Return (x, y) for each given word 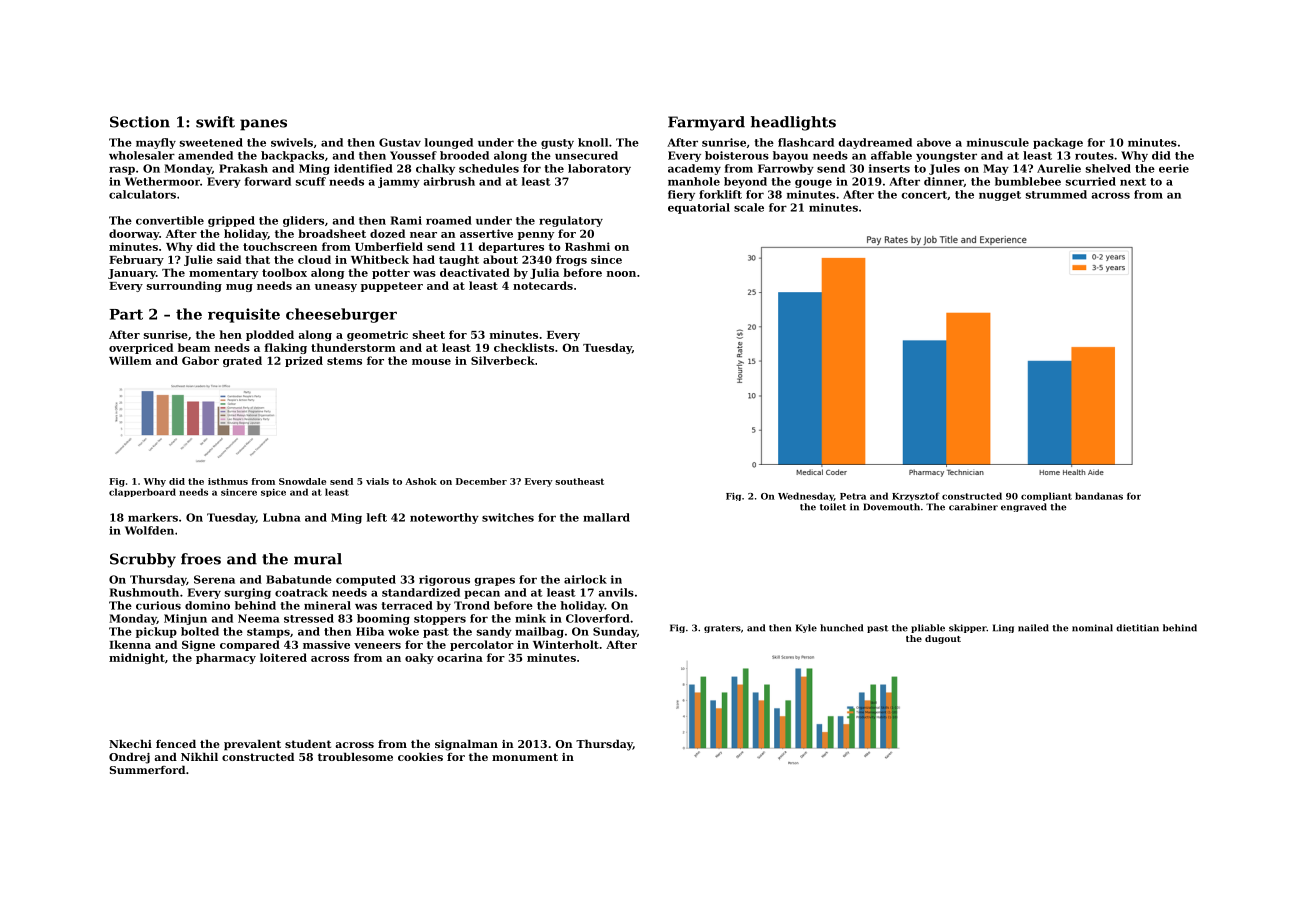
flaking (285, 348)
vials (377, 481)
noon (621, 274)
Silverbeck (503, 360)
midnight (137, 658)
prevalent (252, 745)
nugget (1000, 196)
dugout (943, 639)
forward (268, 181)
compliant (1046, 496)
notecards (543, 285)
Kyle (806, 628)
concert (924, 195)
